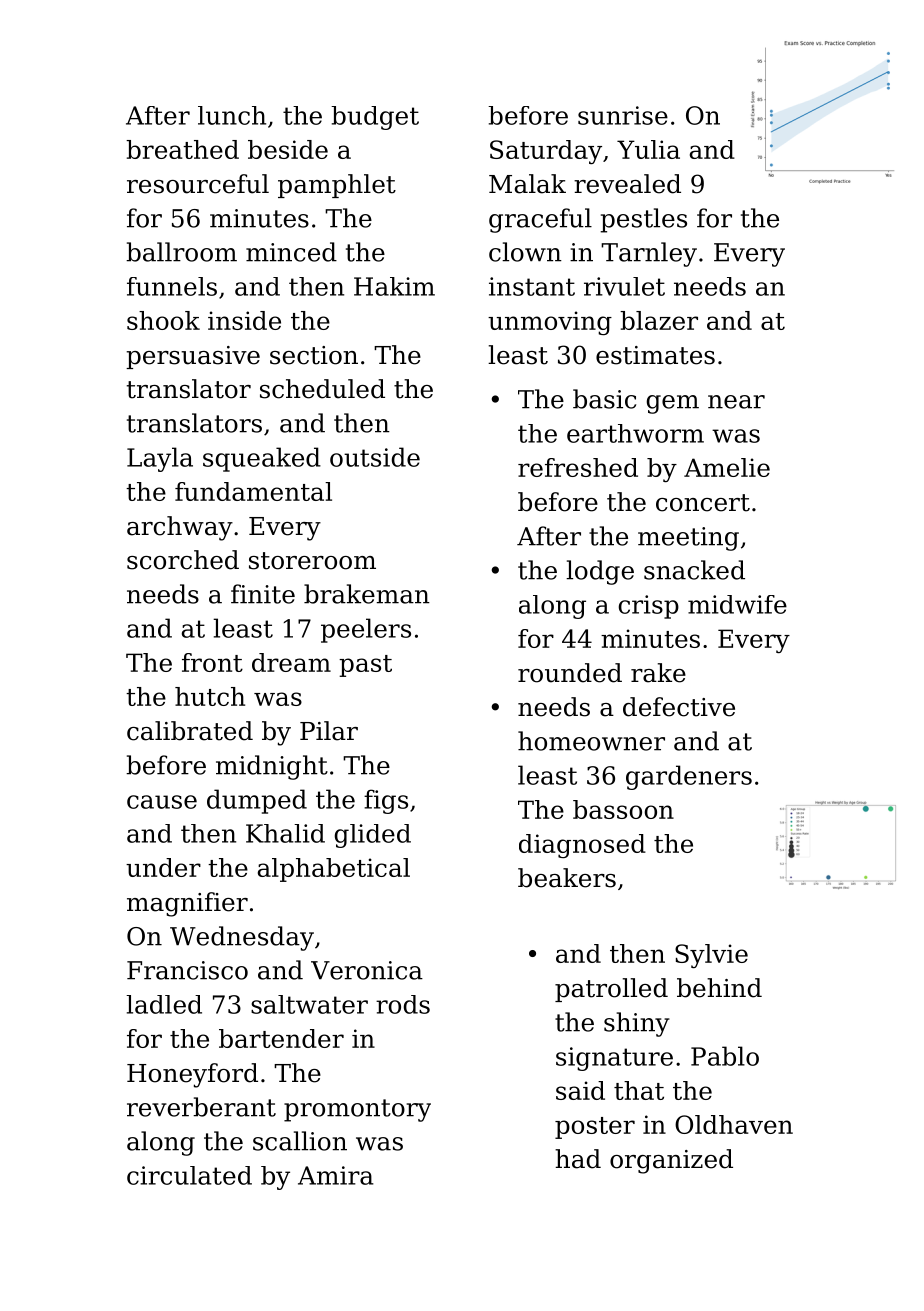 The image size is (924, 1311). What do you see at coordinates (189, 1175) in the screenshot?
I see `circulated` at bounding box center [189, 1175].
